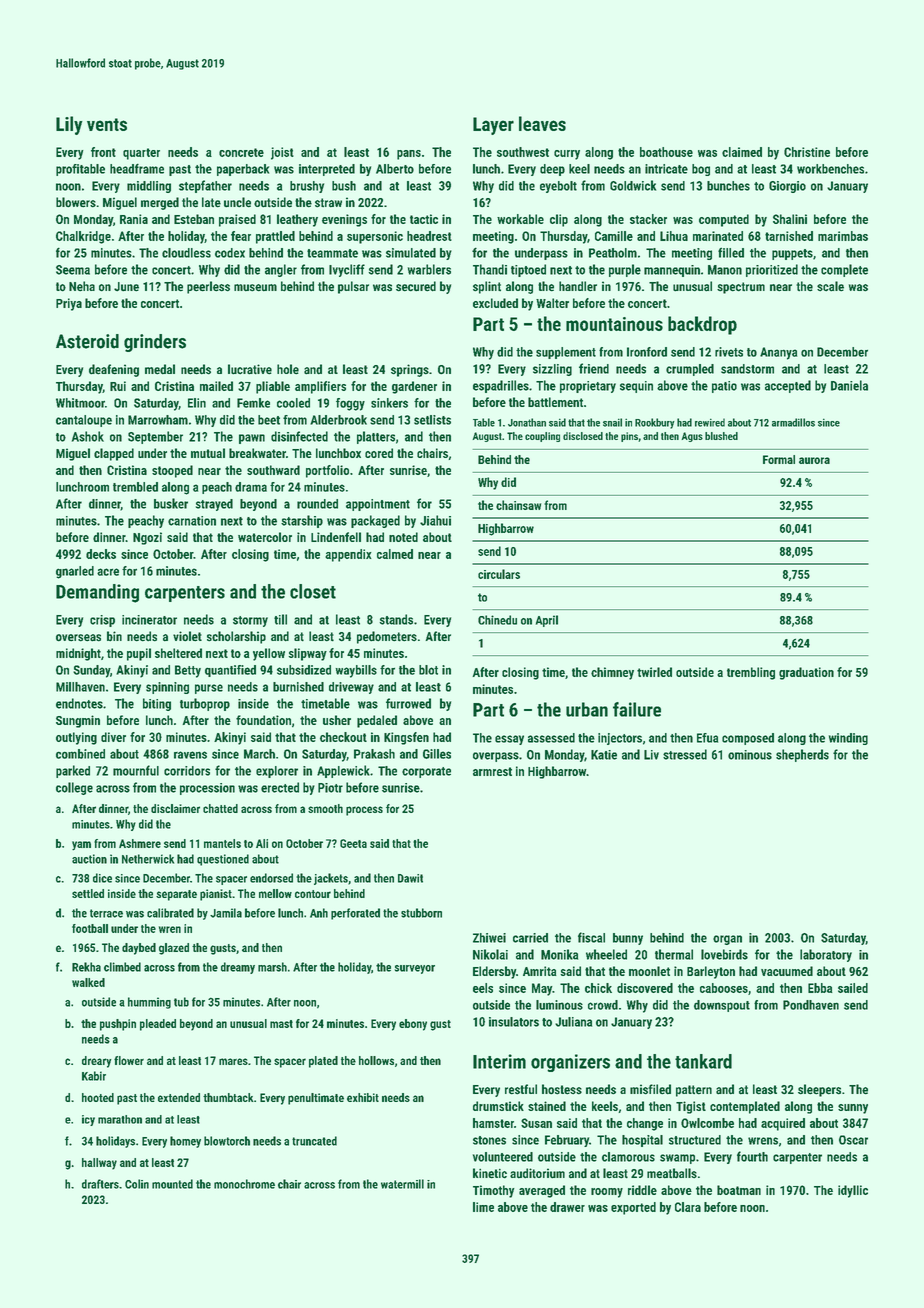 This document has height=1308, width=924. Describe the element at coordinates (547, 621) in the document. I see `April` at that location.
